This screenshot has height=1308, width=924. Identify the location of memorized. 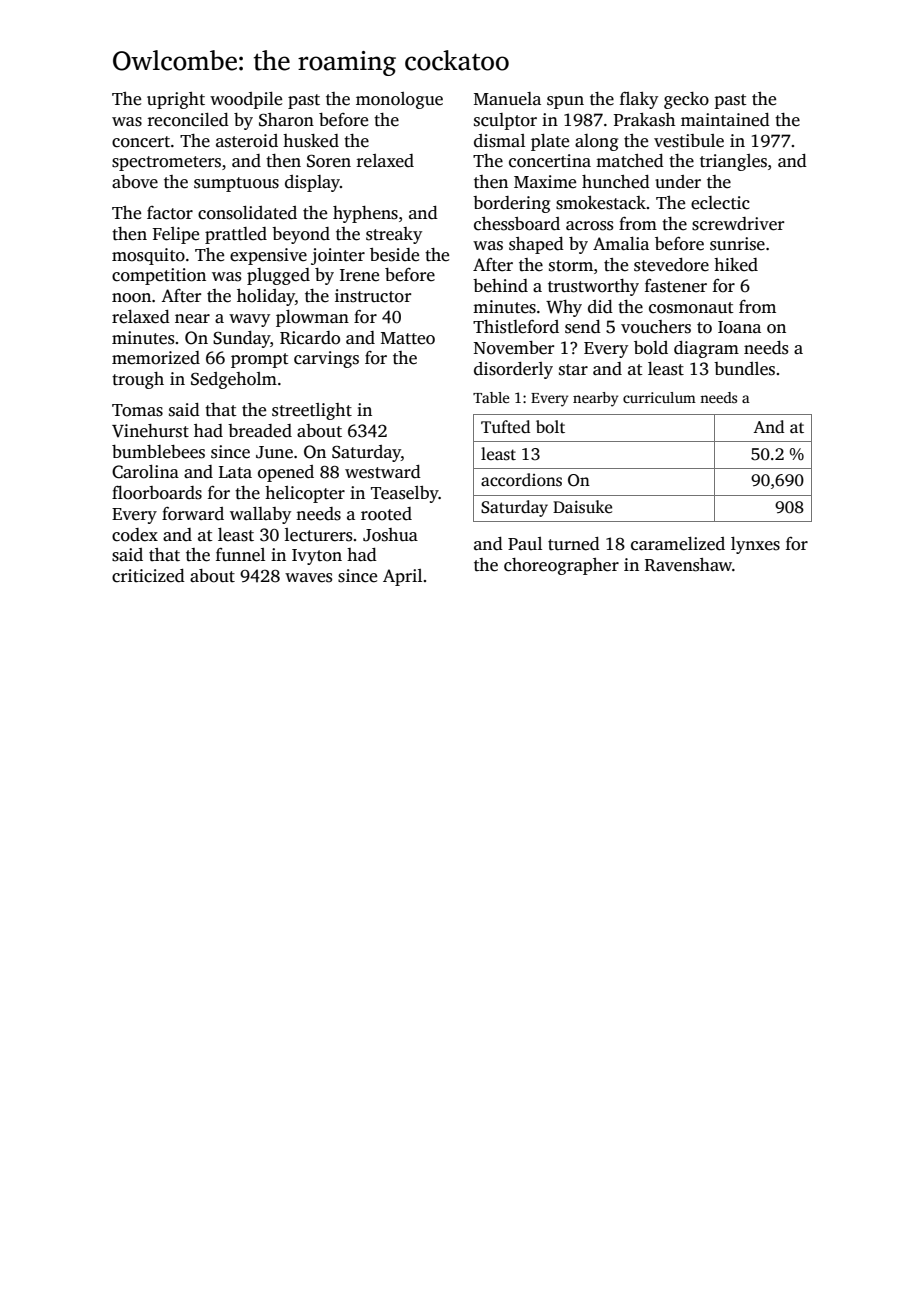
(156, 358).
